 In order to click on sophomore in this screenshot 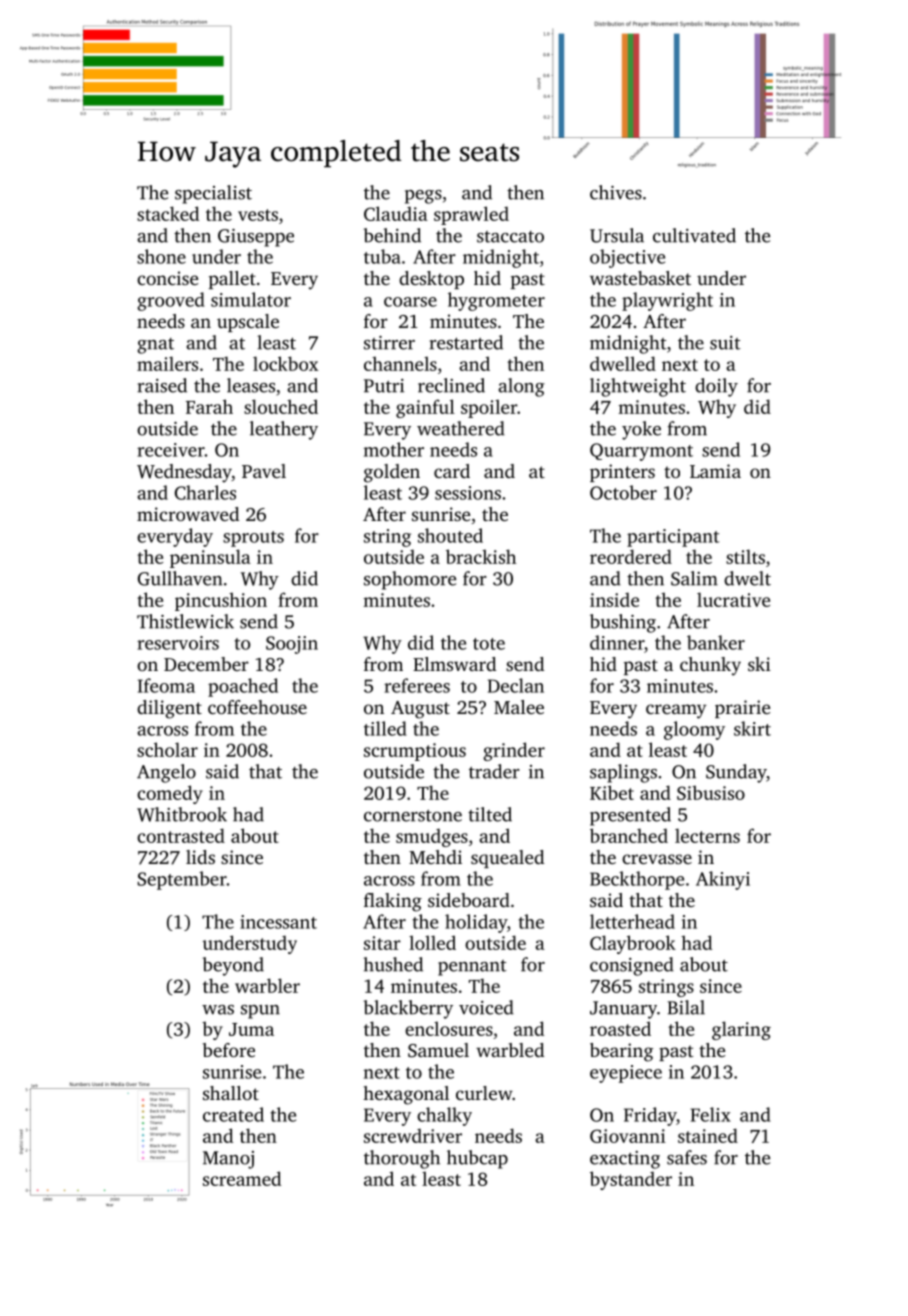, I will do `click(410, 580)`.
